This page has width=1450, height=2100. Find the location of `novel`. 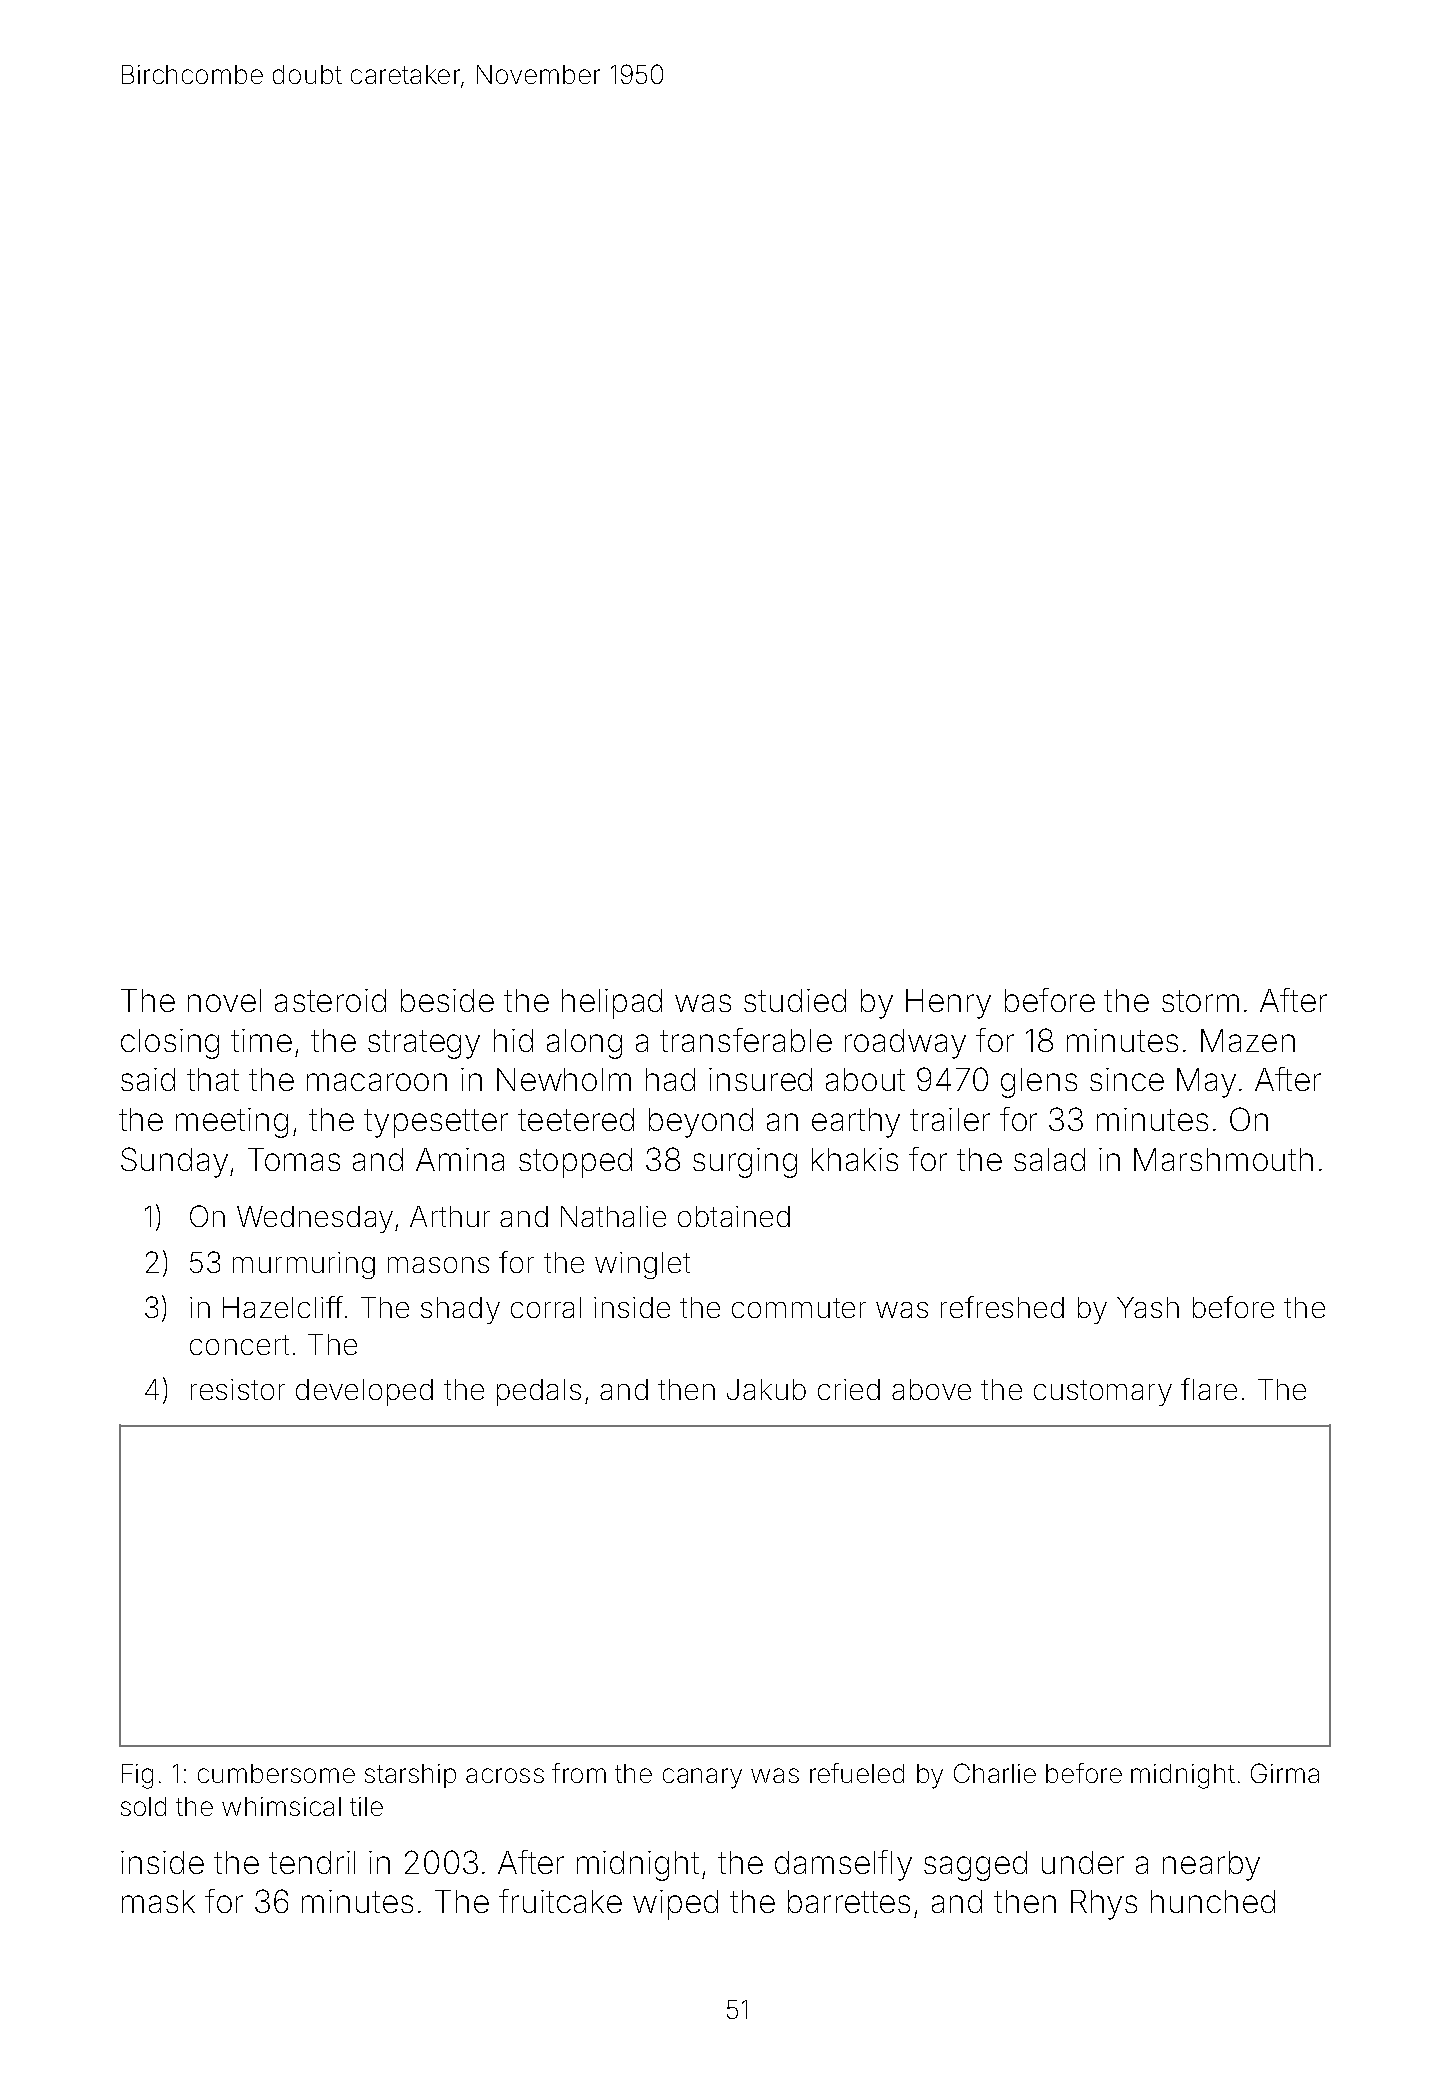

novel is located at coordinates (224, 1000).
